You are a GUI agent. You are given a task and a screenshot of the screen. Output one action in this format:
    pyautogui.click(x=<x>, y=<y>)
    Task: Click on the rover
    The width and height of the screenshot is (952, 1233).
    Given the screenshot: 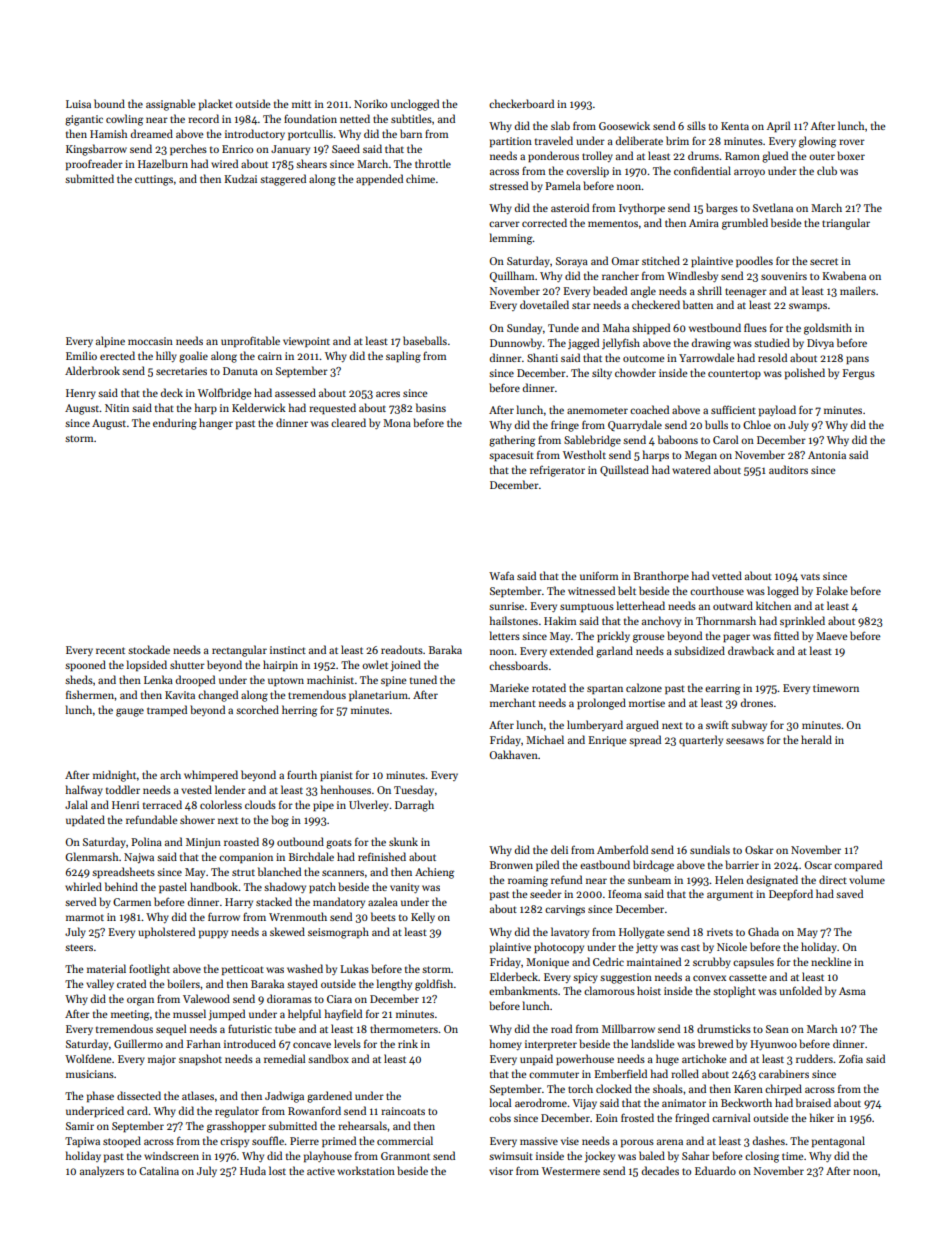 What is the action you would take?
    pyautogui.click(x=852, y=142)
